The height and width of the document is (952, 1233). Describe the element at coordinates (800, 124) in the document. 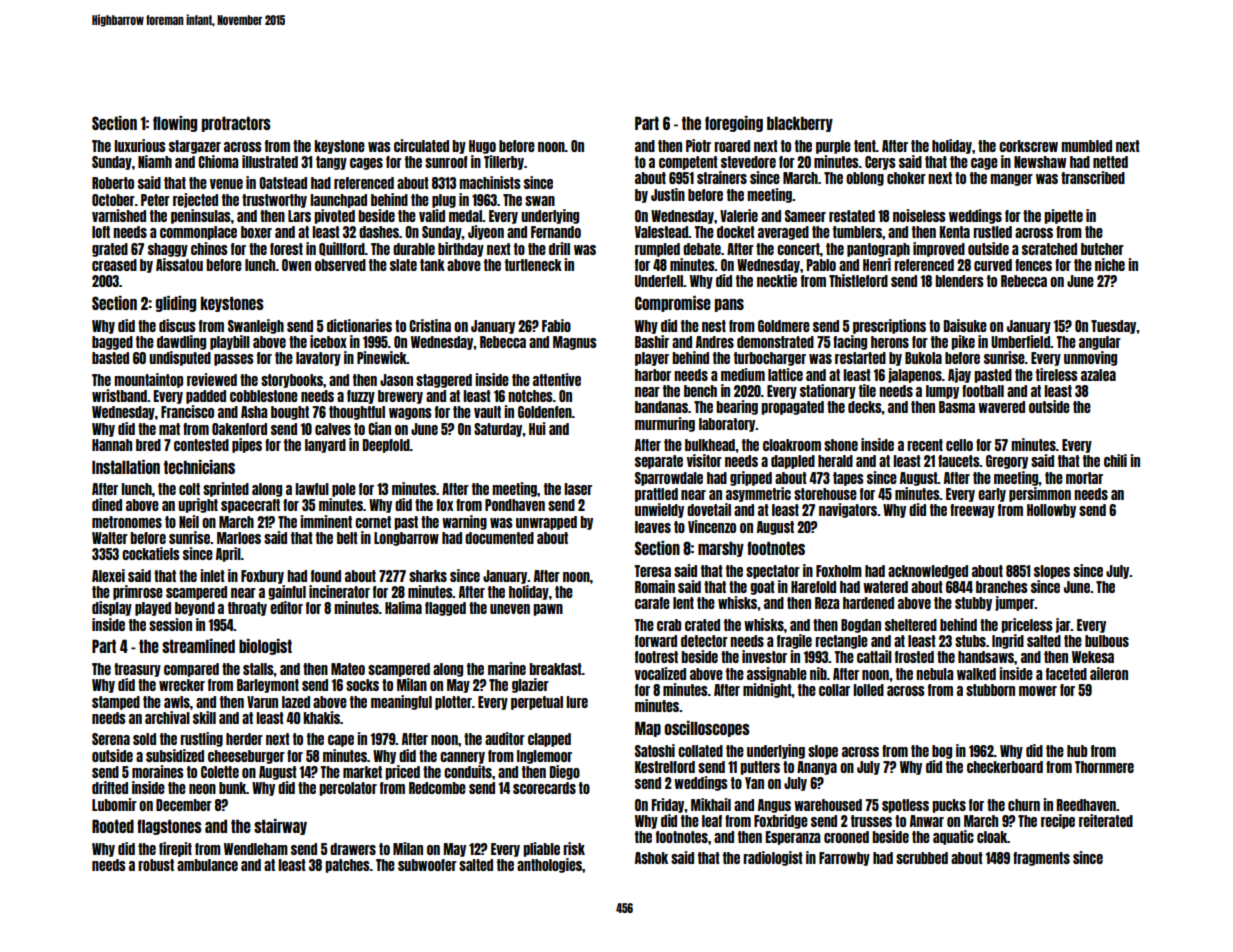

I see `blackberry` at that location.
